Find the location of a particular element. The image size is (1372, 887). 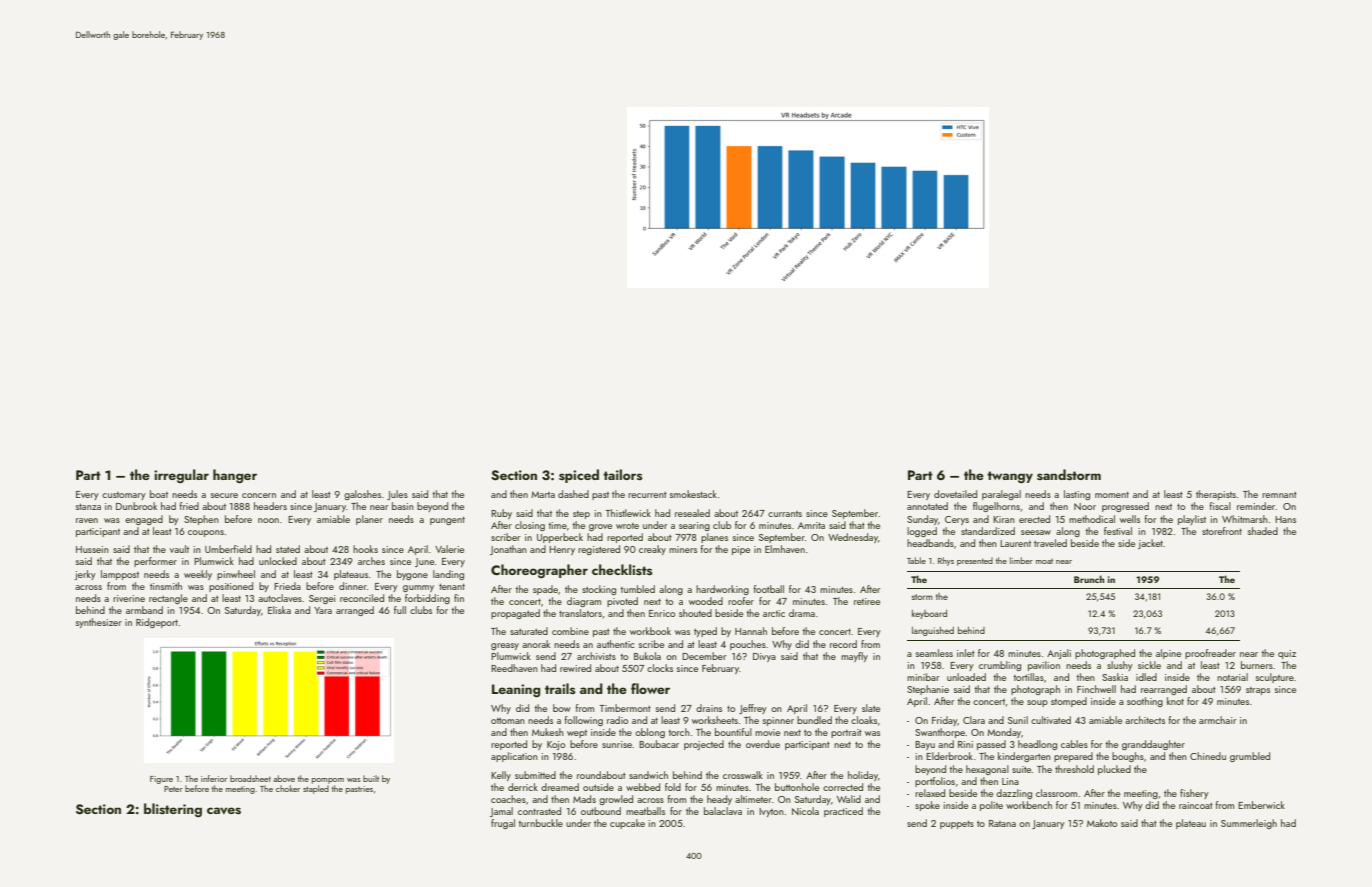

Jonathan is located at coordinates (508, 550).
